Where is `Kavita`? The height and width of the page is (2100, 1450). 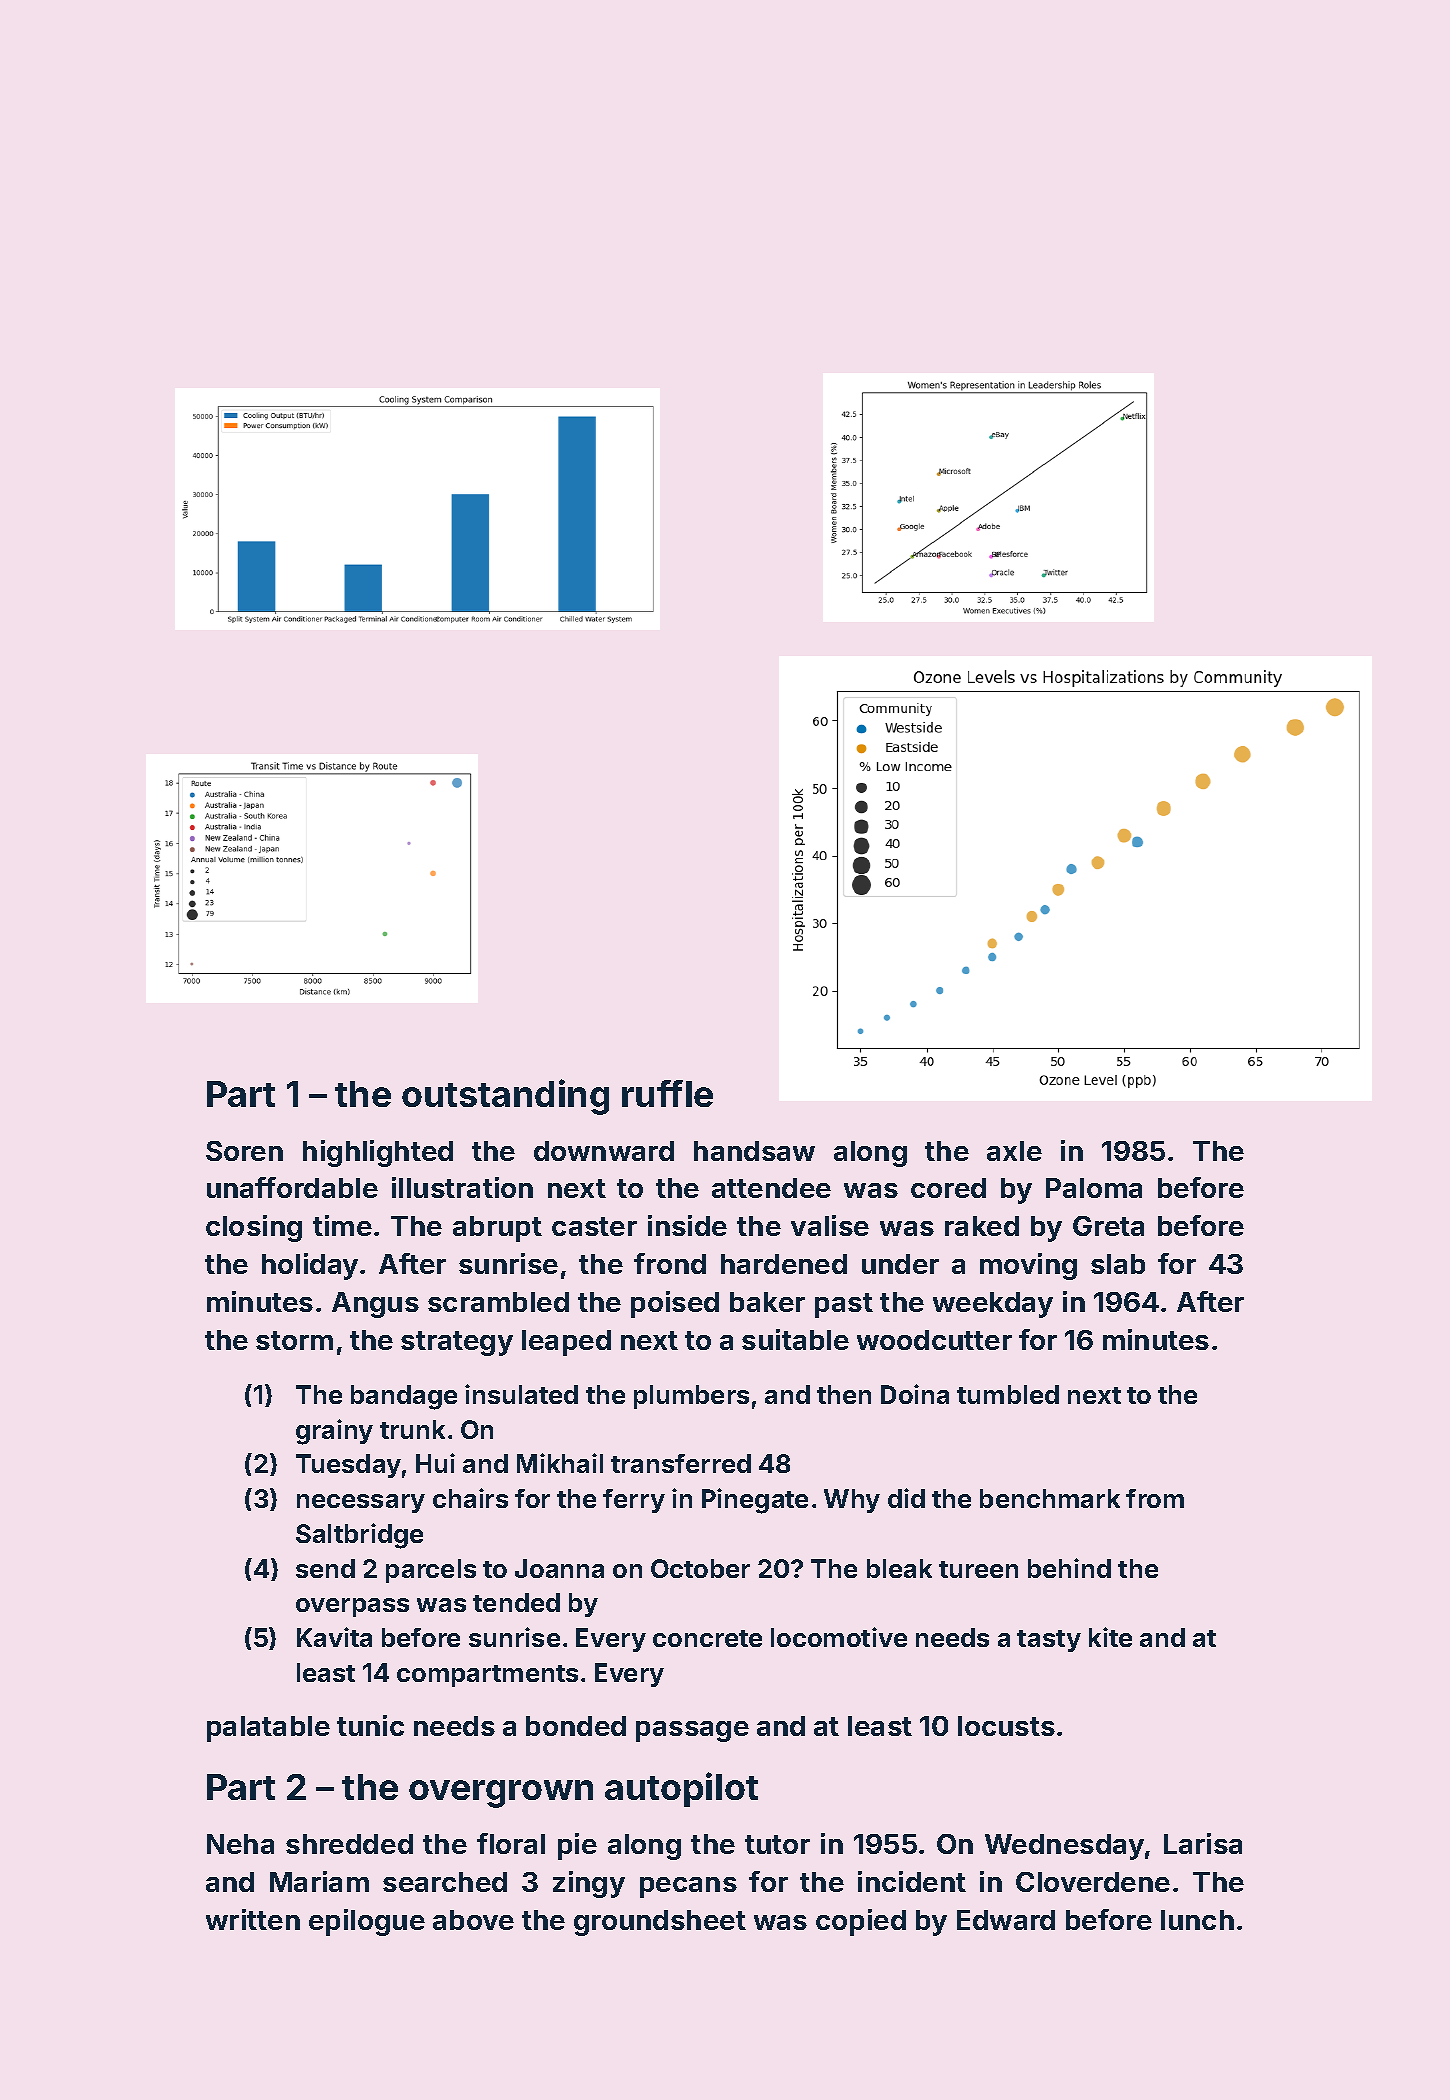
Kavita is located at coordinates (334, 1637).
